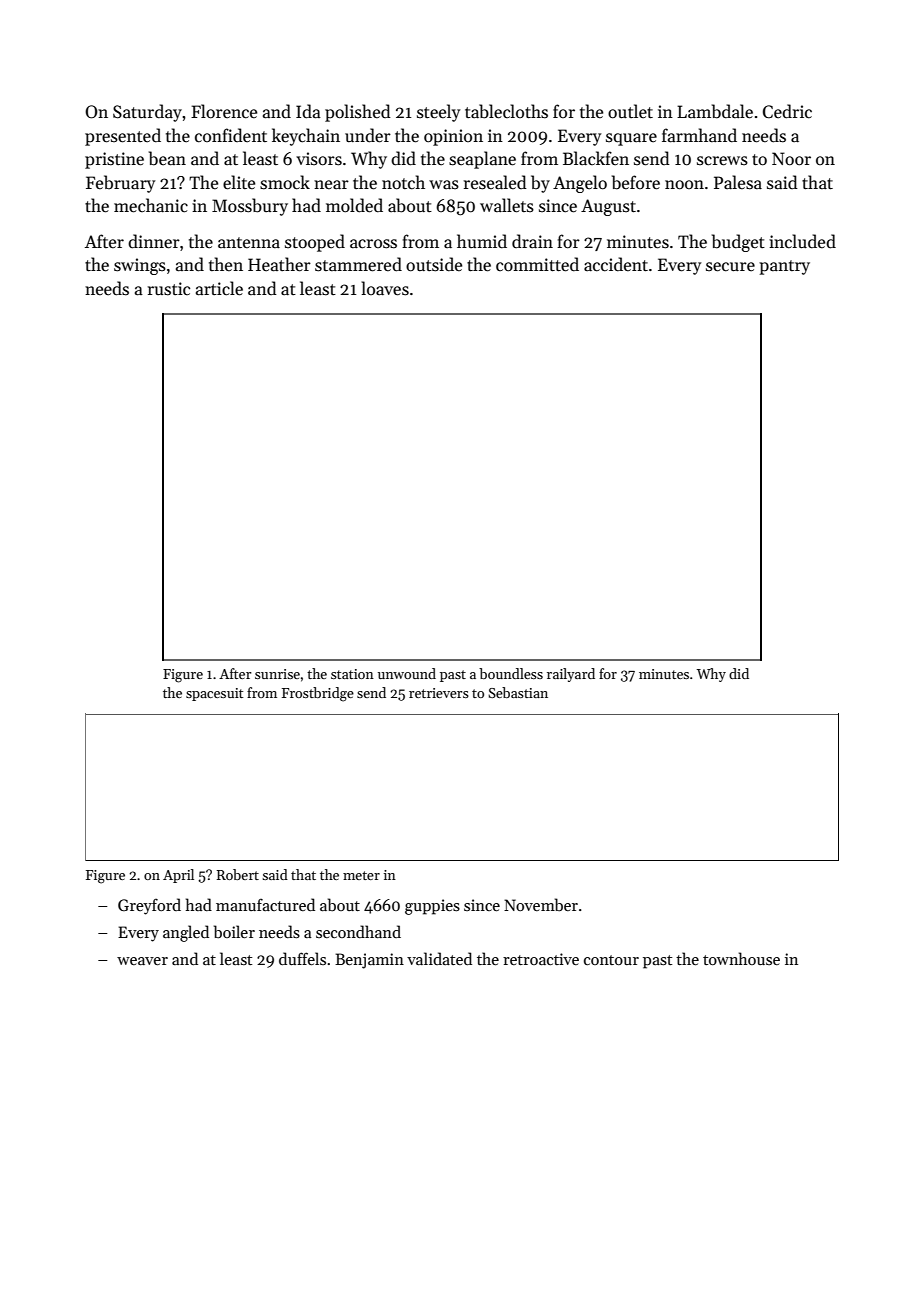  Describe the element at coordinates (407, 673) in the screenshot. I see `unwound` at that location.
